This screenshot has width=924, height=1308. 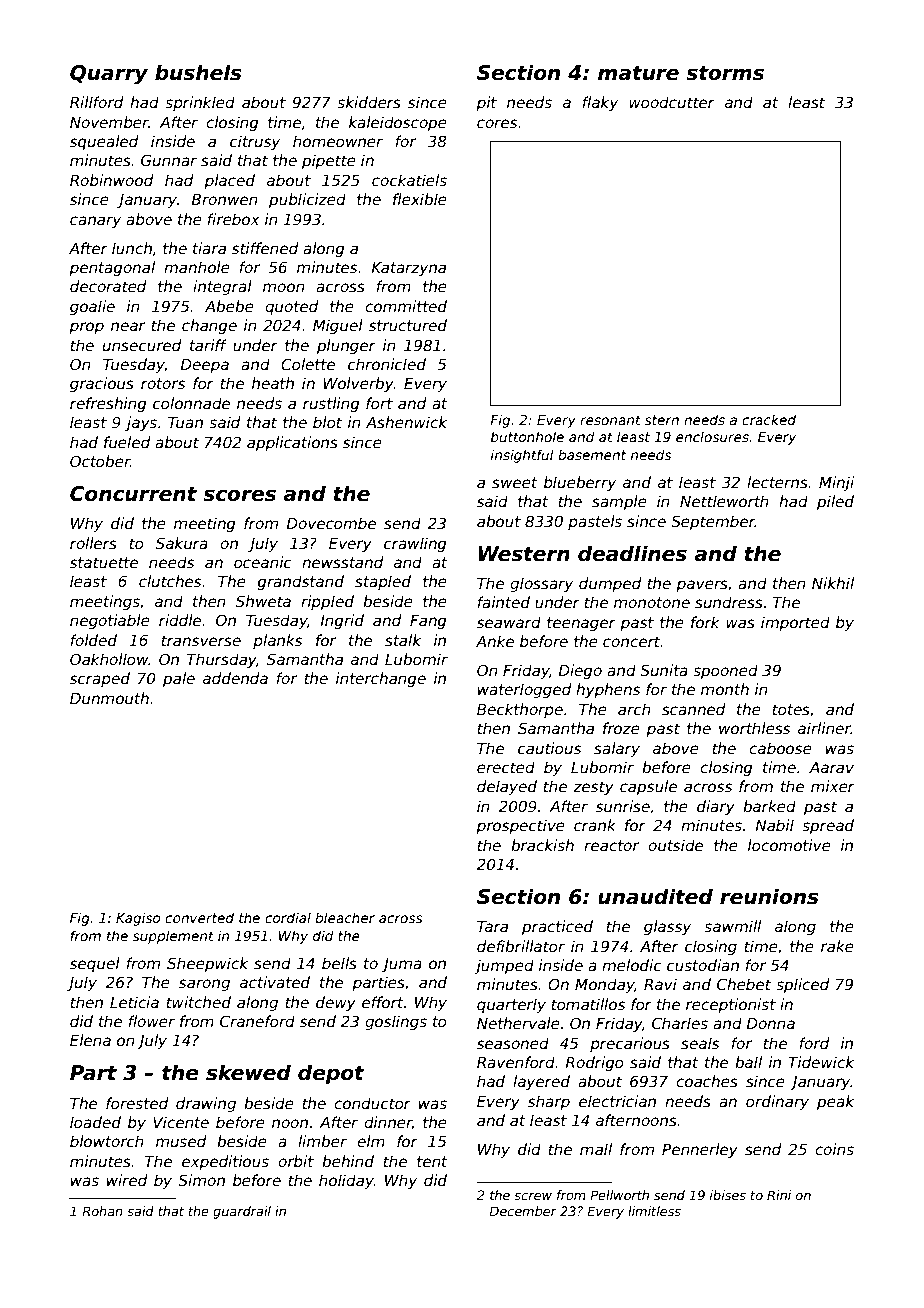 I want to click on sweet, so click(x=515, y=482).
